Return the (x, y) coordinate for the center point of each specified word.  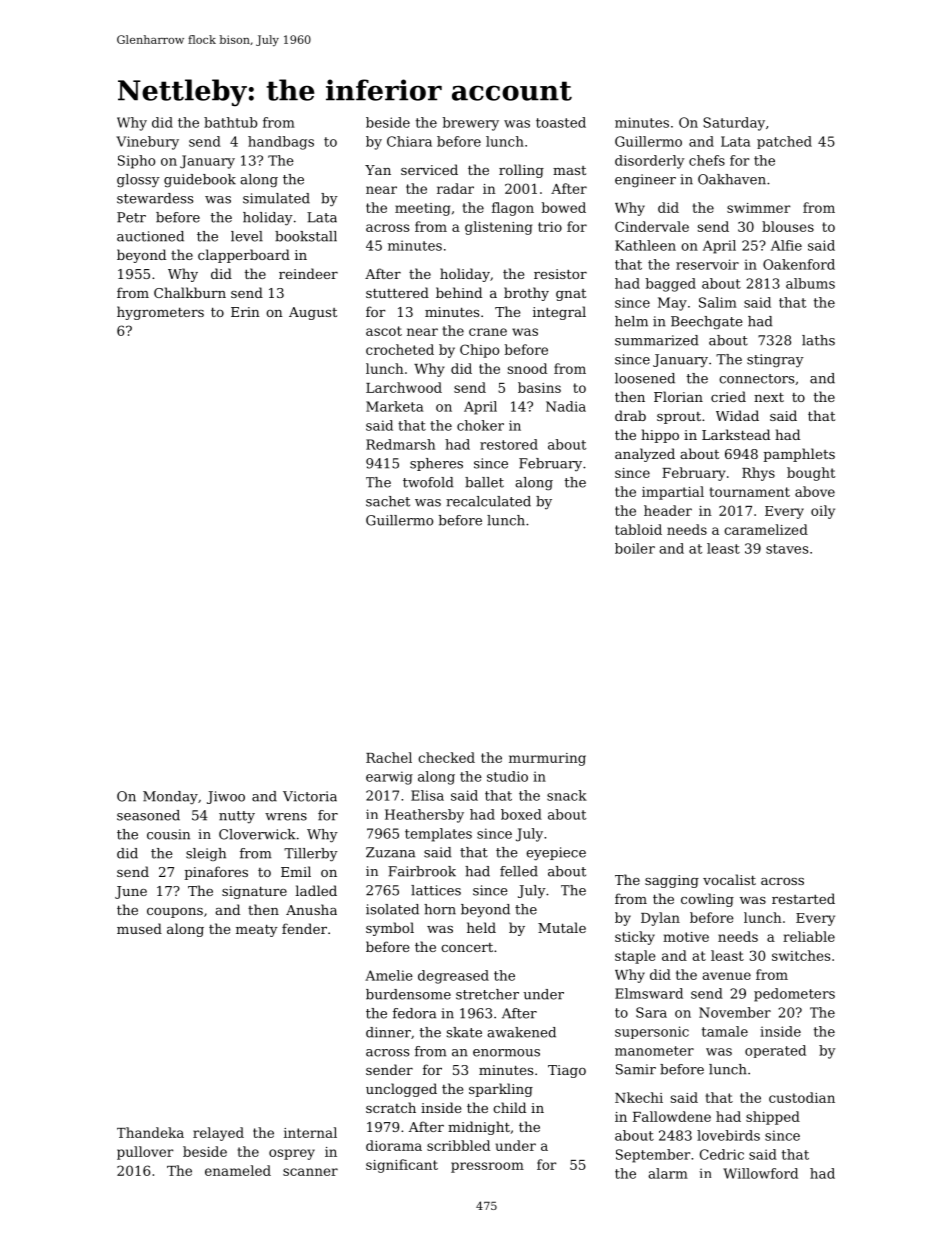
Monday (170, 798)
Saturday (734, 124)
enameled (238, 1170)
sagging (672, 881)
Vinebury (147, 143)
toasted (561, 122)
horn (440, 909)
